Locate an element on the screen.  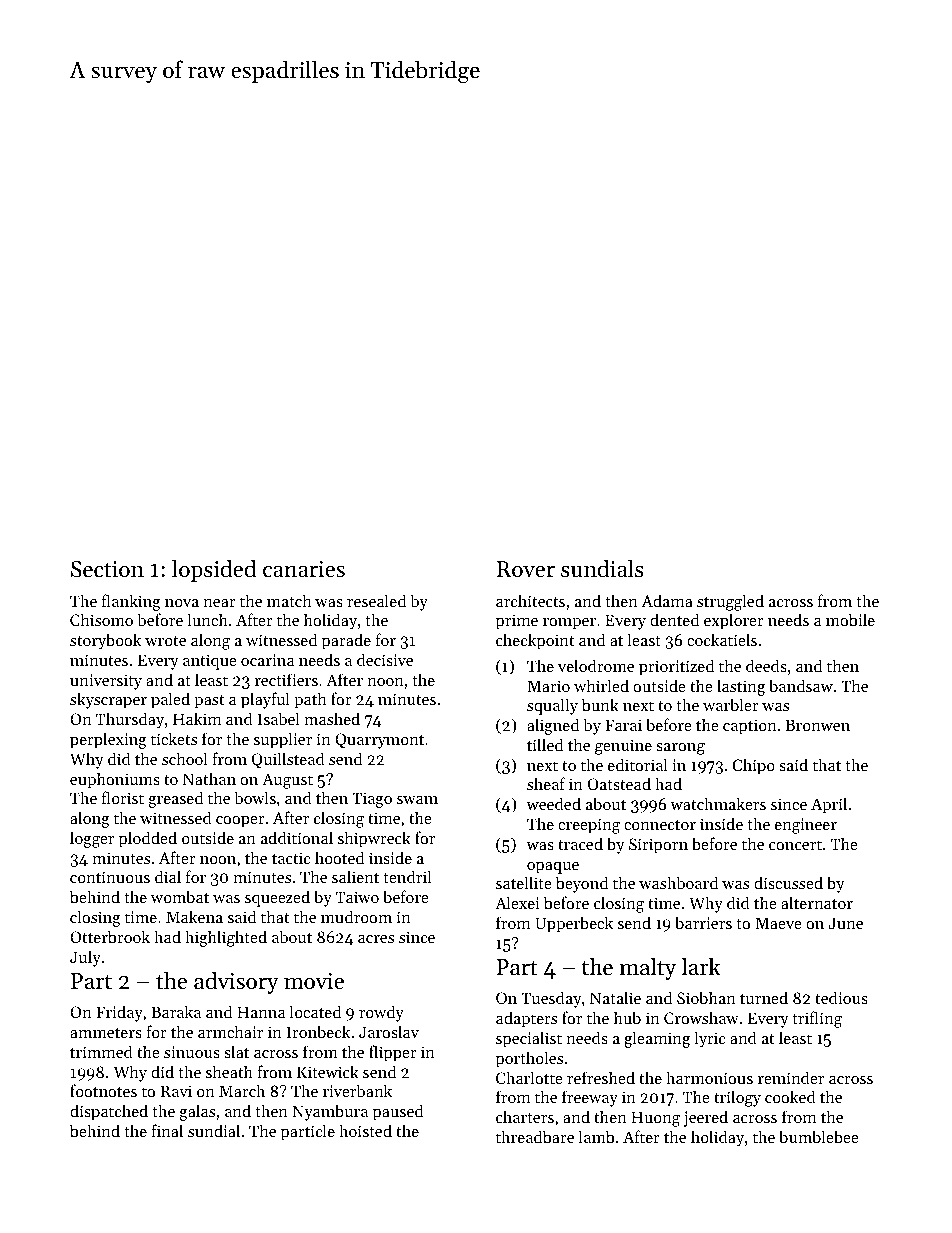
mobile is located at coordinates (850, 619).
